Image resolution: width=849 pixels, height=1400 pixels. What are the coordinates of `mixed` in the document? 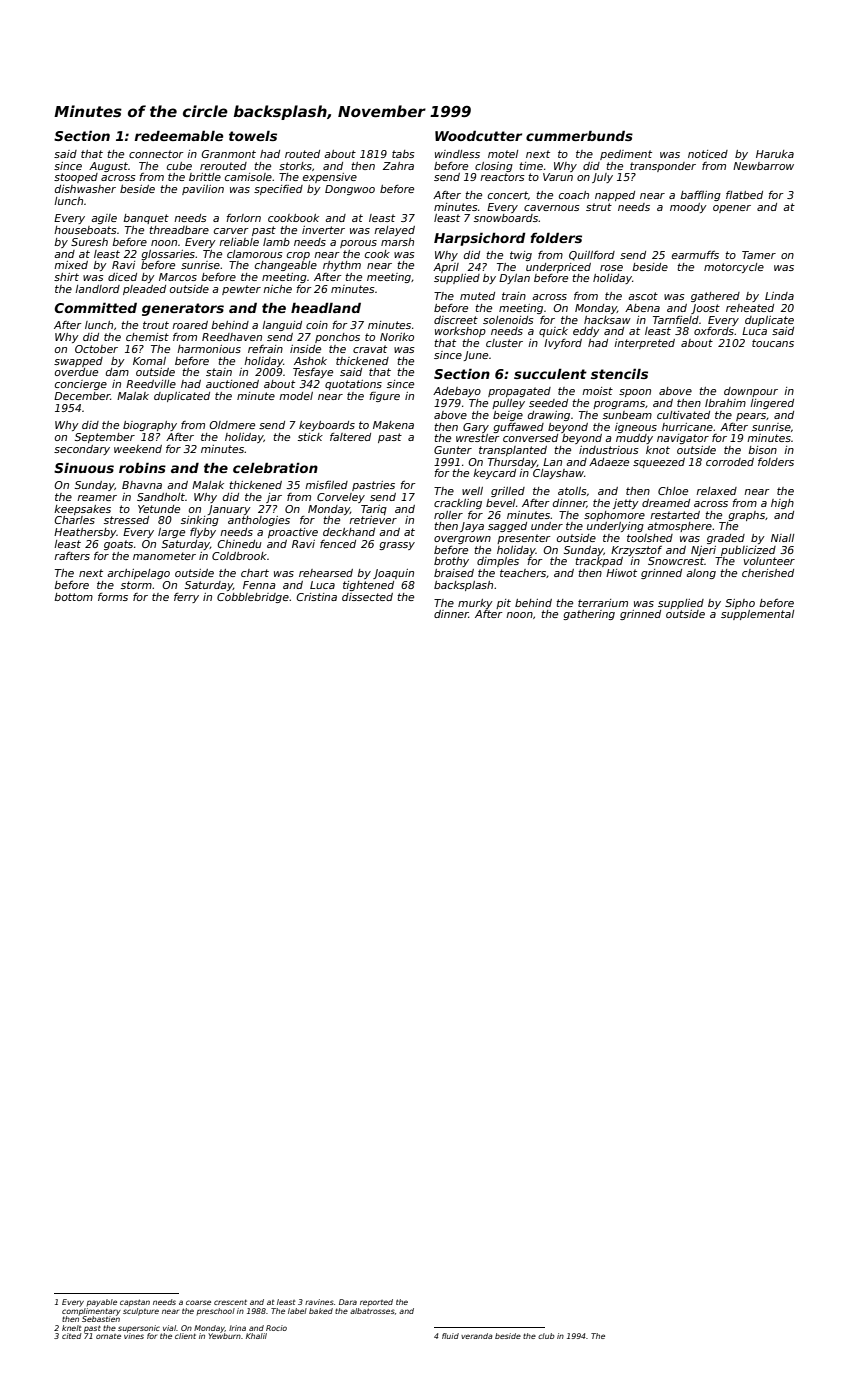 It's located at (71, 265).
